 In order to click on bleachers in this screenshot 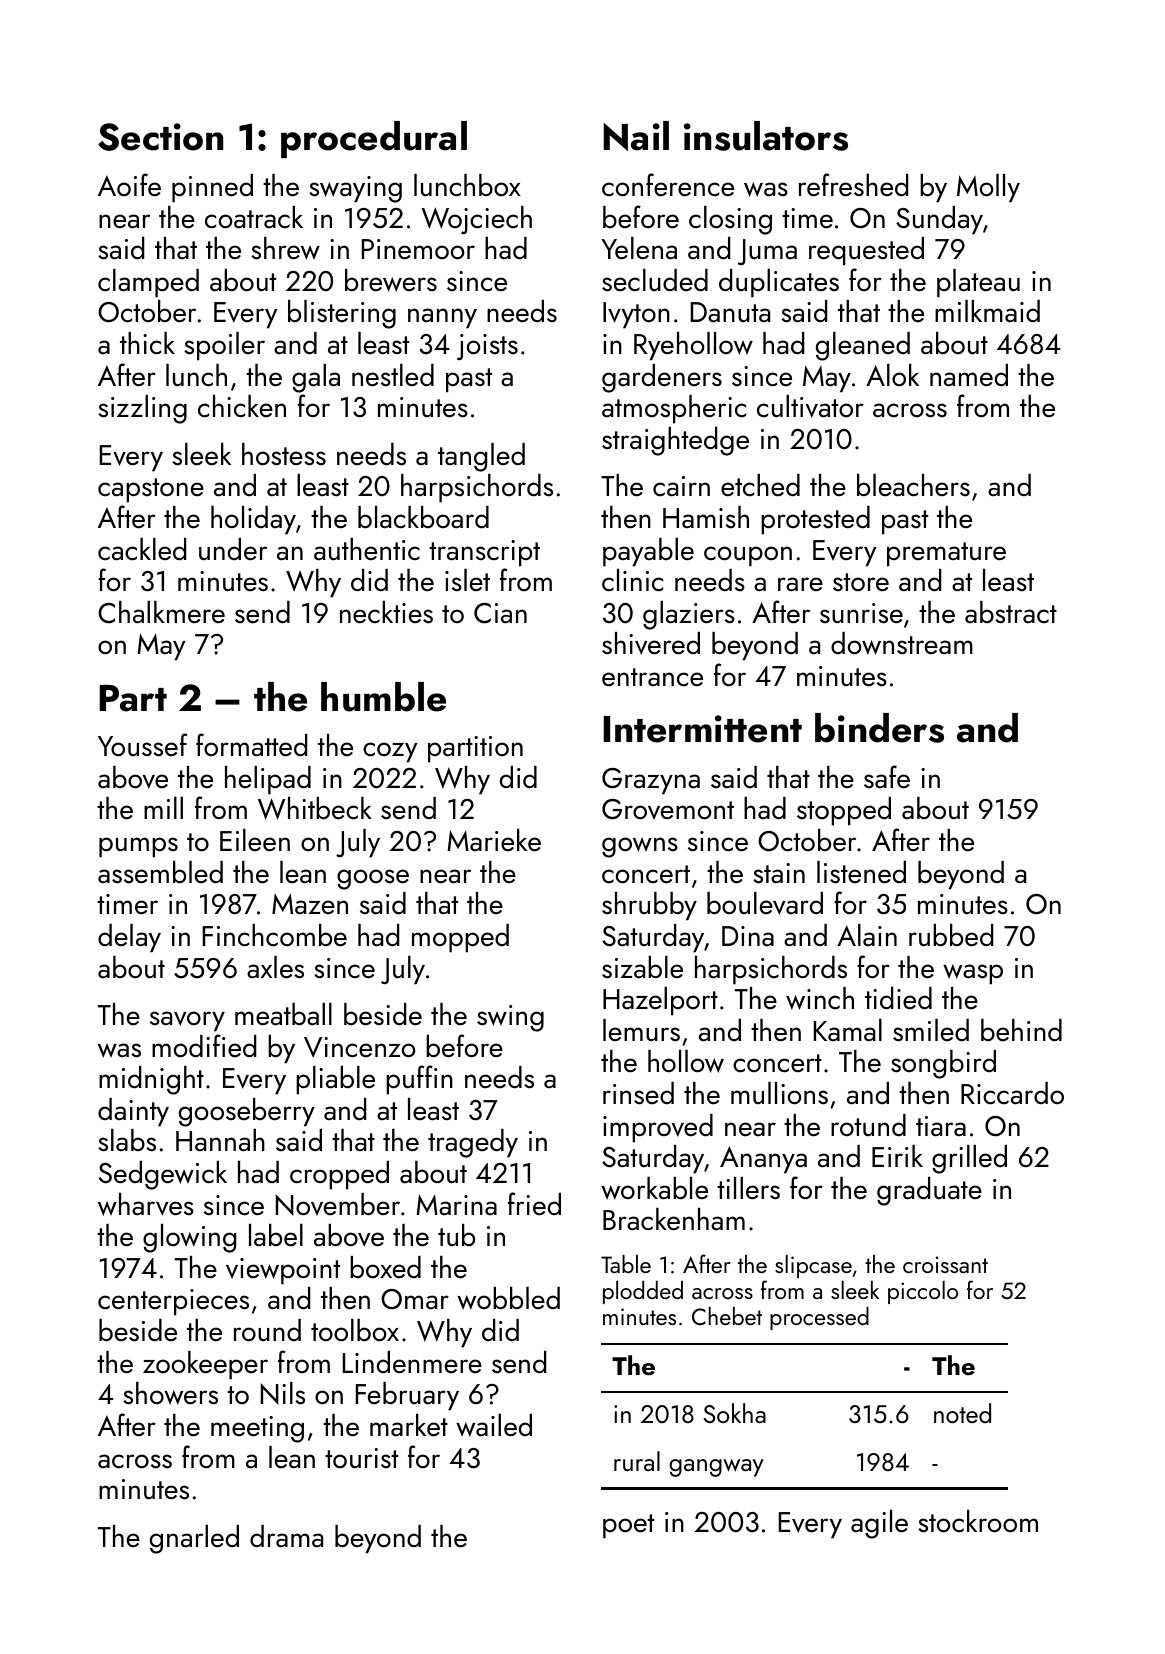, I will do `click(913, 485)`.
